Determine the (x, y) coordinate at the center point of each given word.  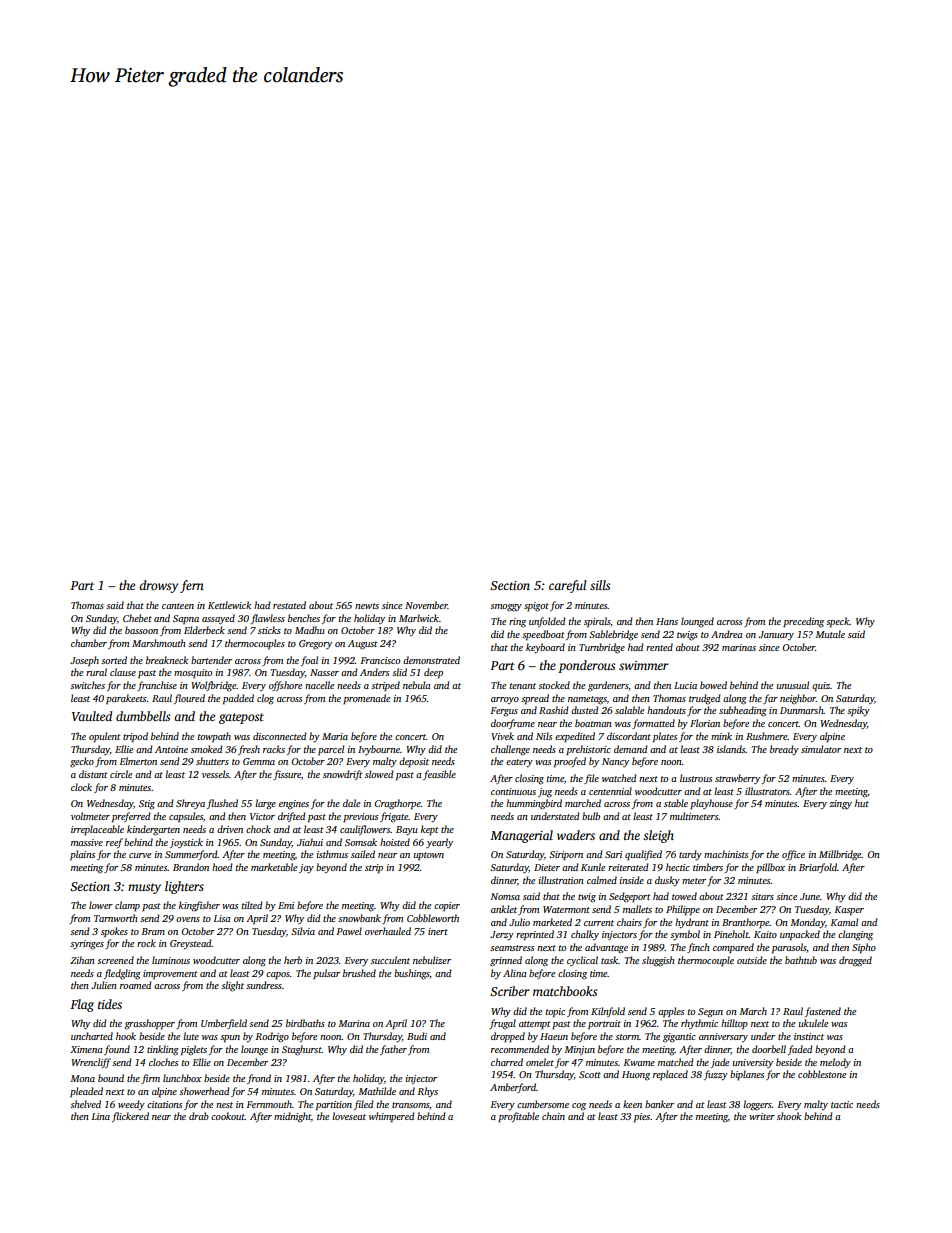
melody (835, 1063)
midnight (292, 1117)
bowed (713, 685)
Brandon (191, 867)
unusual (793, 685)
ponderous (586, 666)
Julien (104, 985)
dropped (508, 1037)
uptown (429, 856)
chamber (89, 643)
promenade (366, 699)
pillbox (770, 868)
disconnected (280, 736)
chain (553, 1116)
